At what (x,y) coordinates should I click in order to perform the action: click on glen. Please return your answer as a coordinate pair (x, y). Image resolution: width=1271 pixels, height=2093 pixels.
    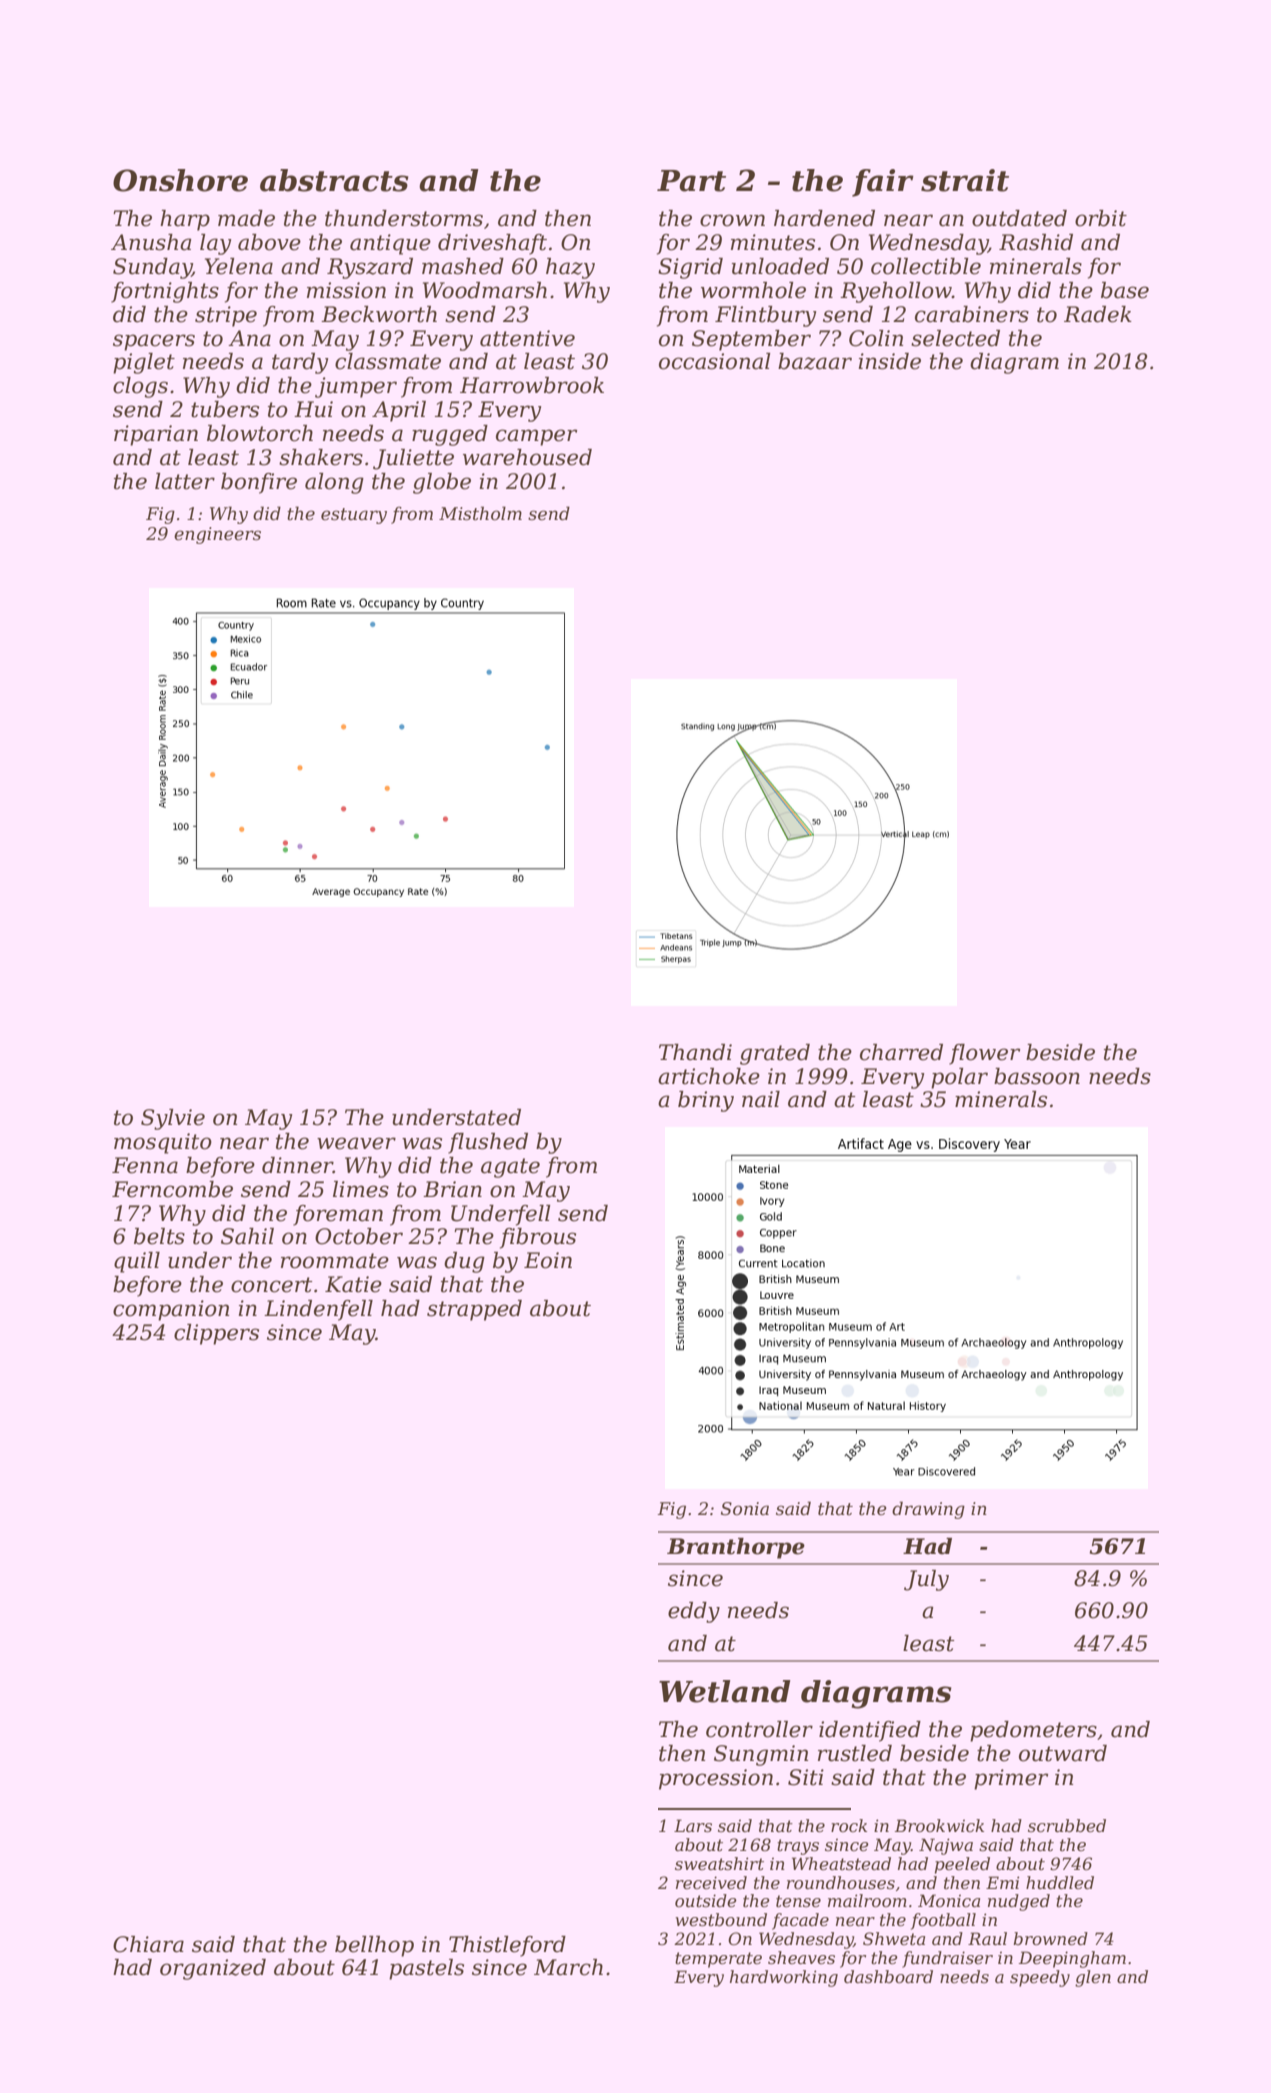
    Looking at the image, I should click on (1093, 1978).
